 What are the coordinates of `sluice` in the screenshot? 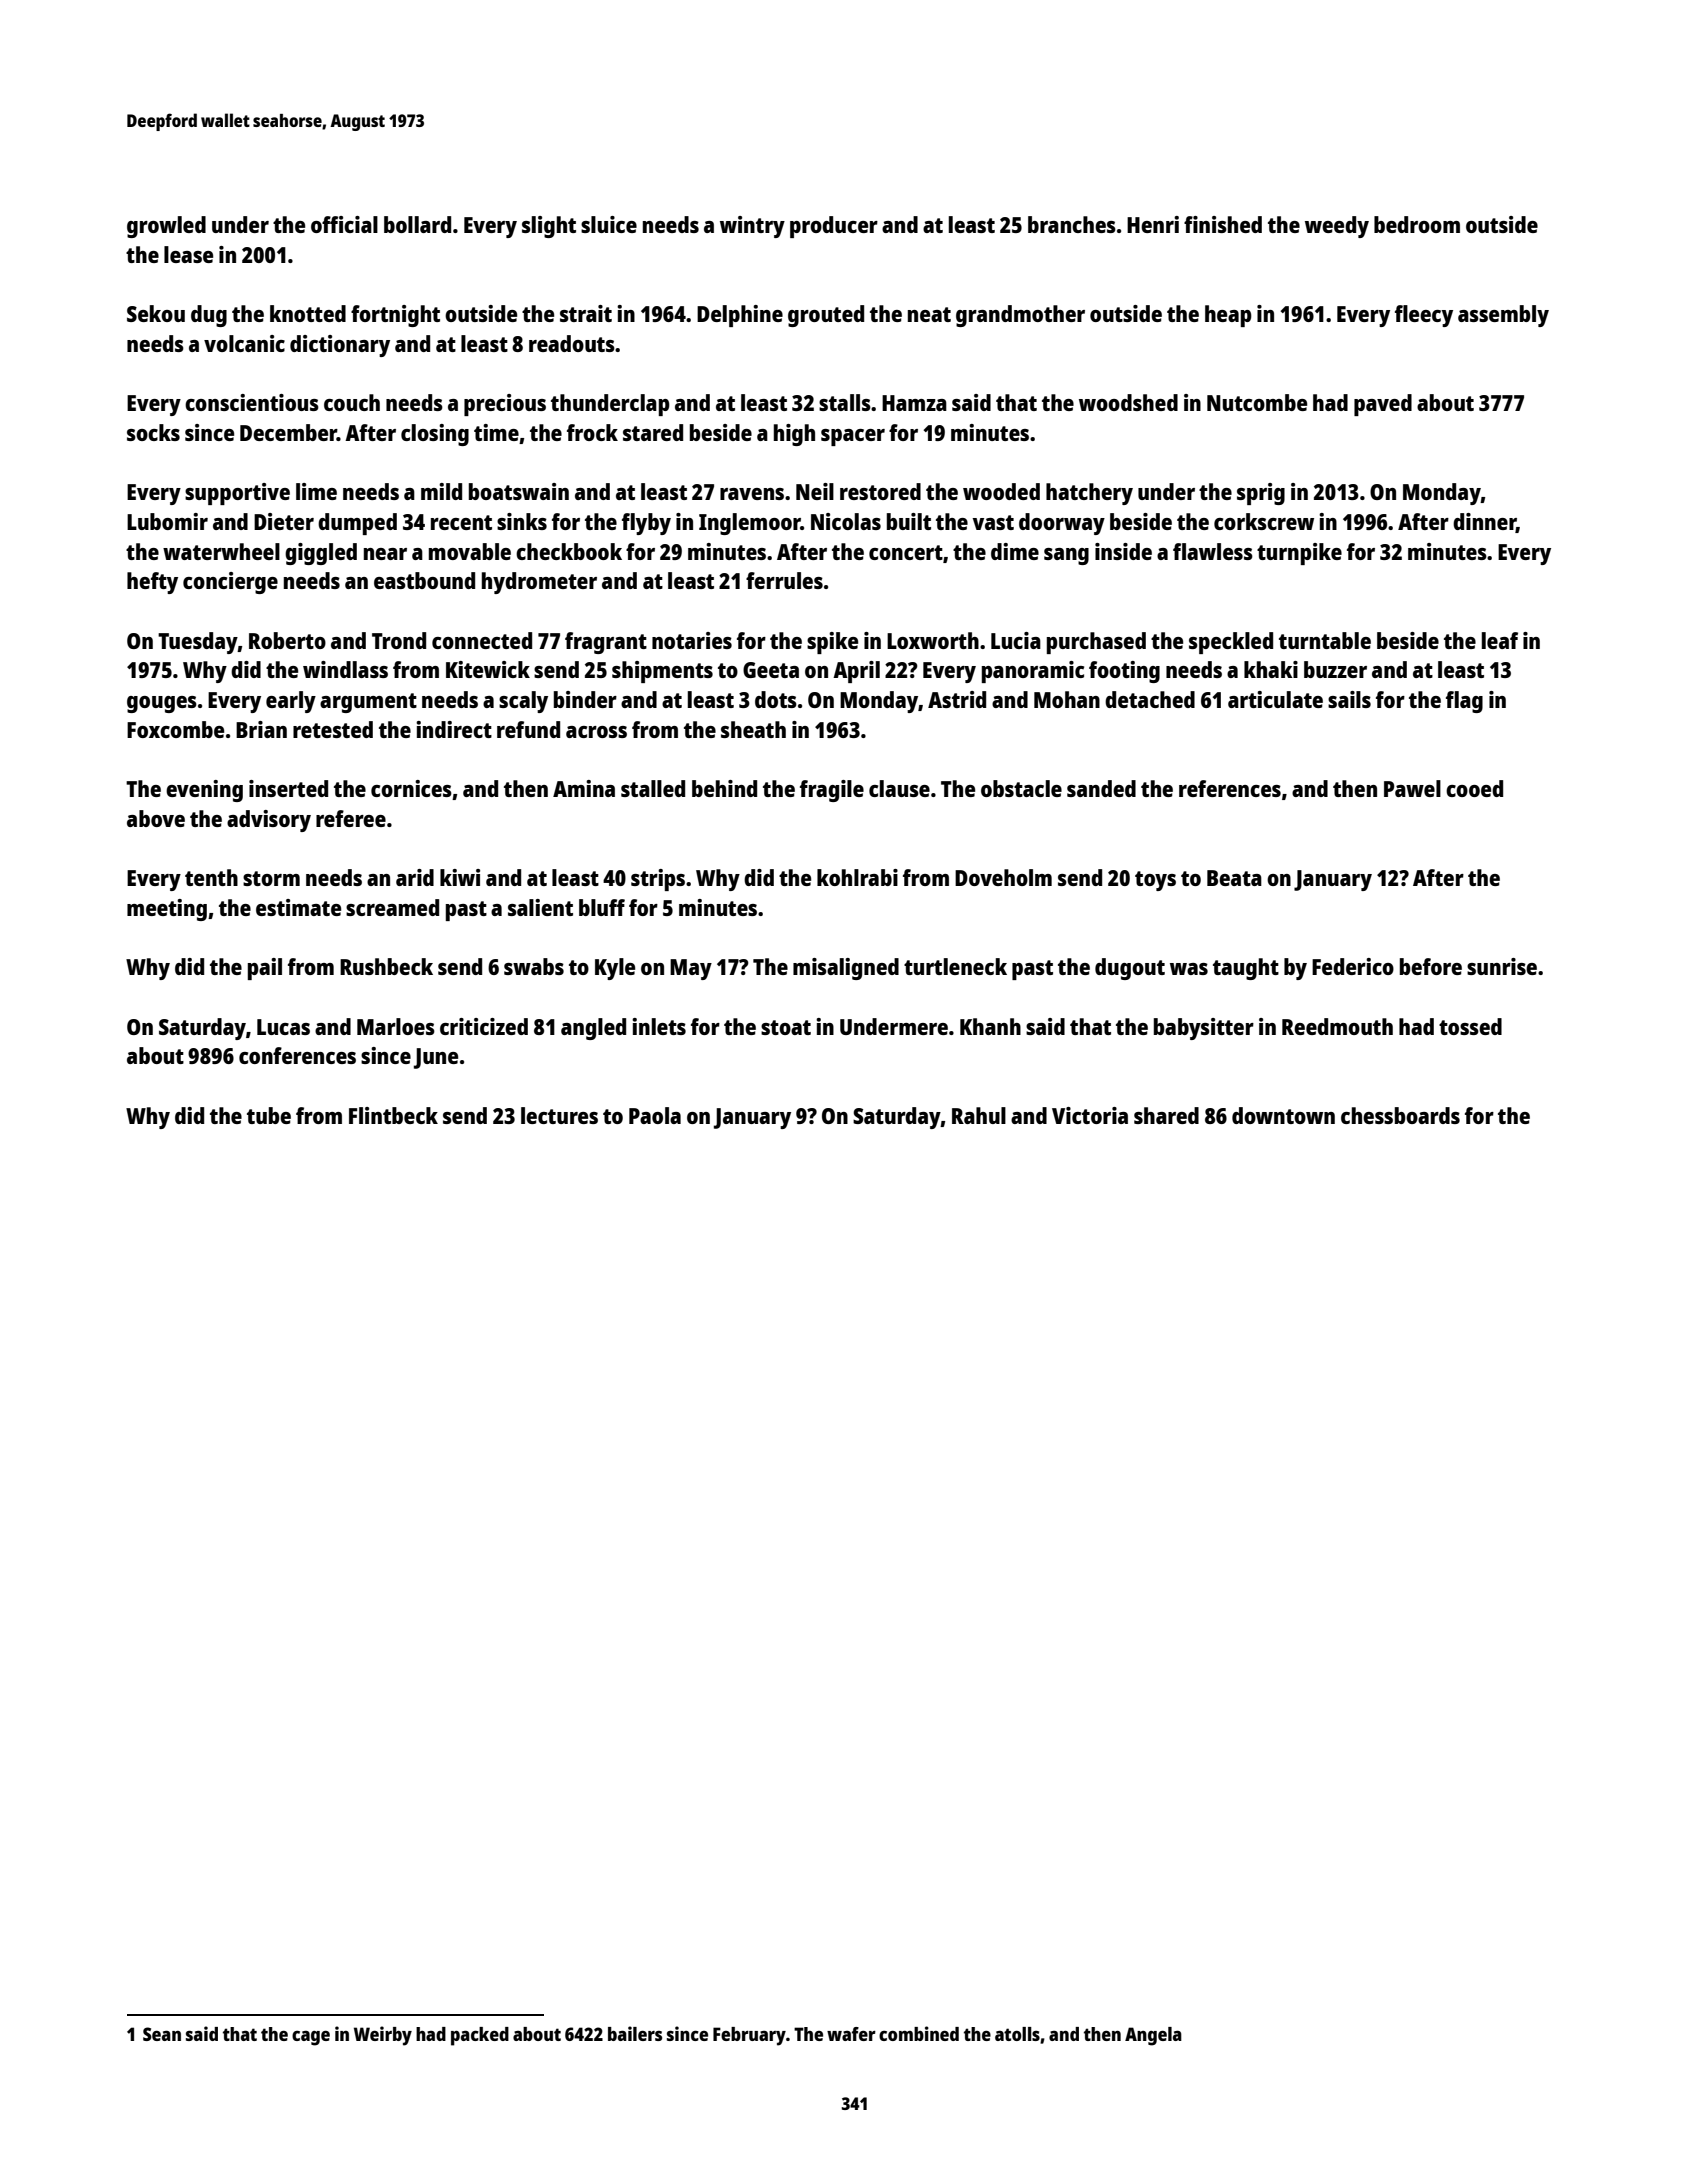 It's located at (609, 224).
